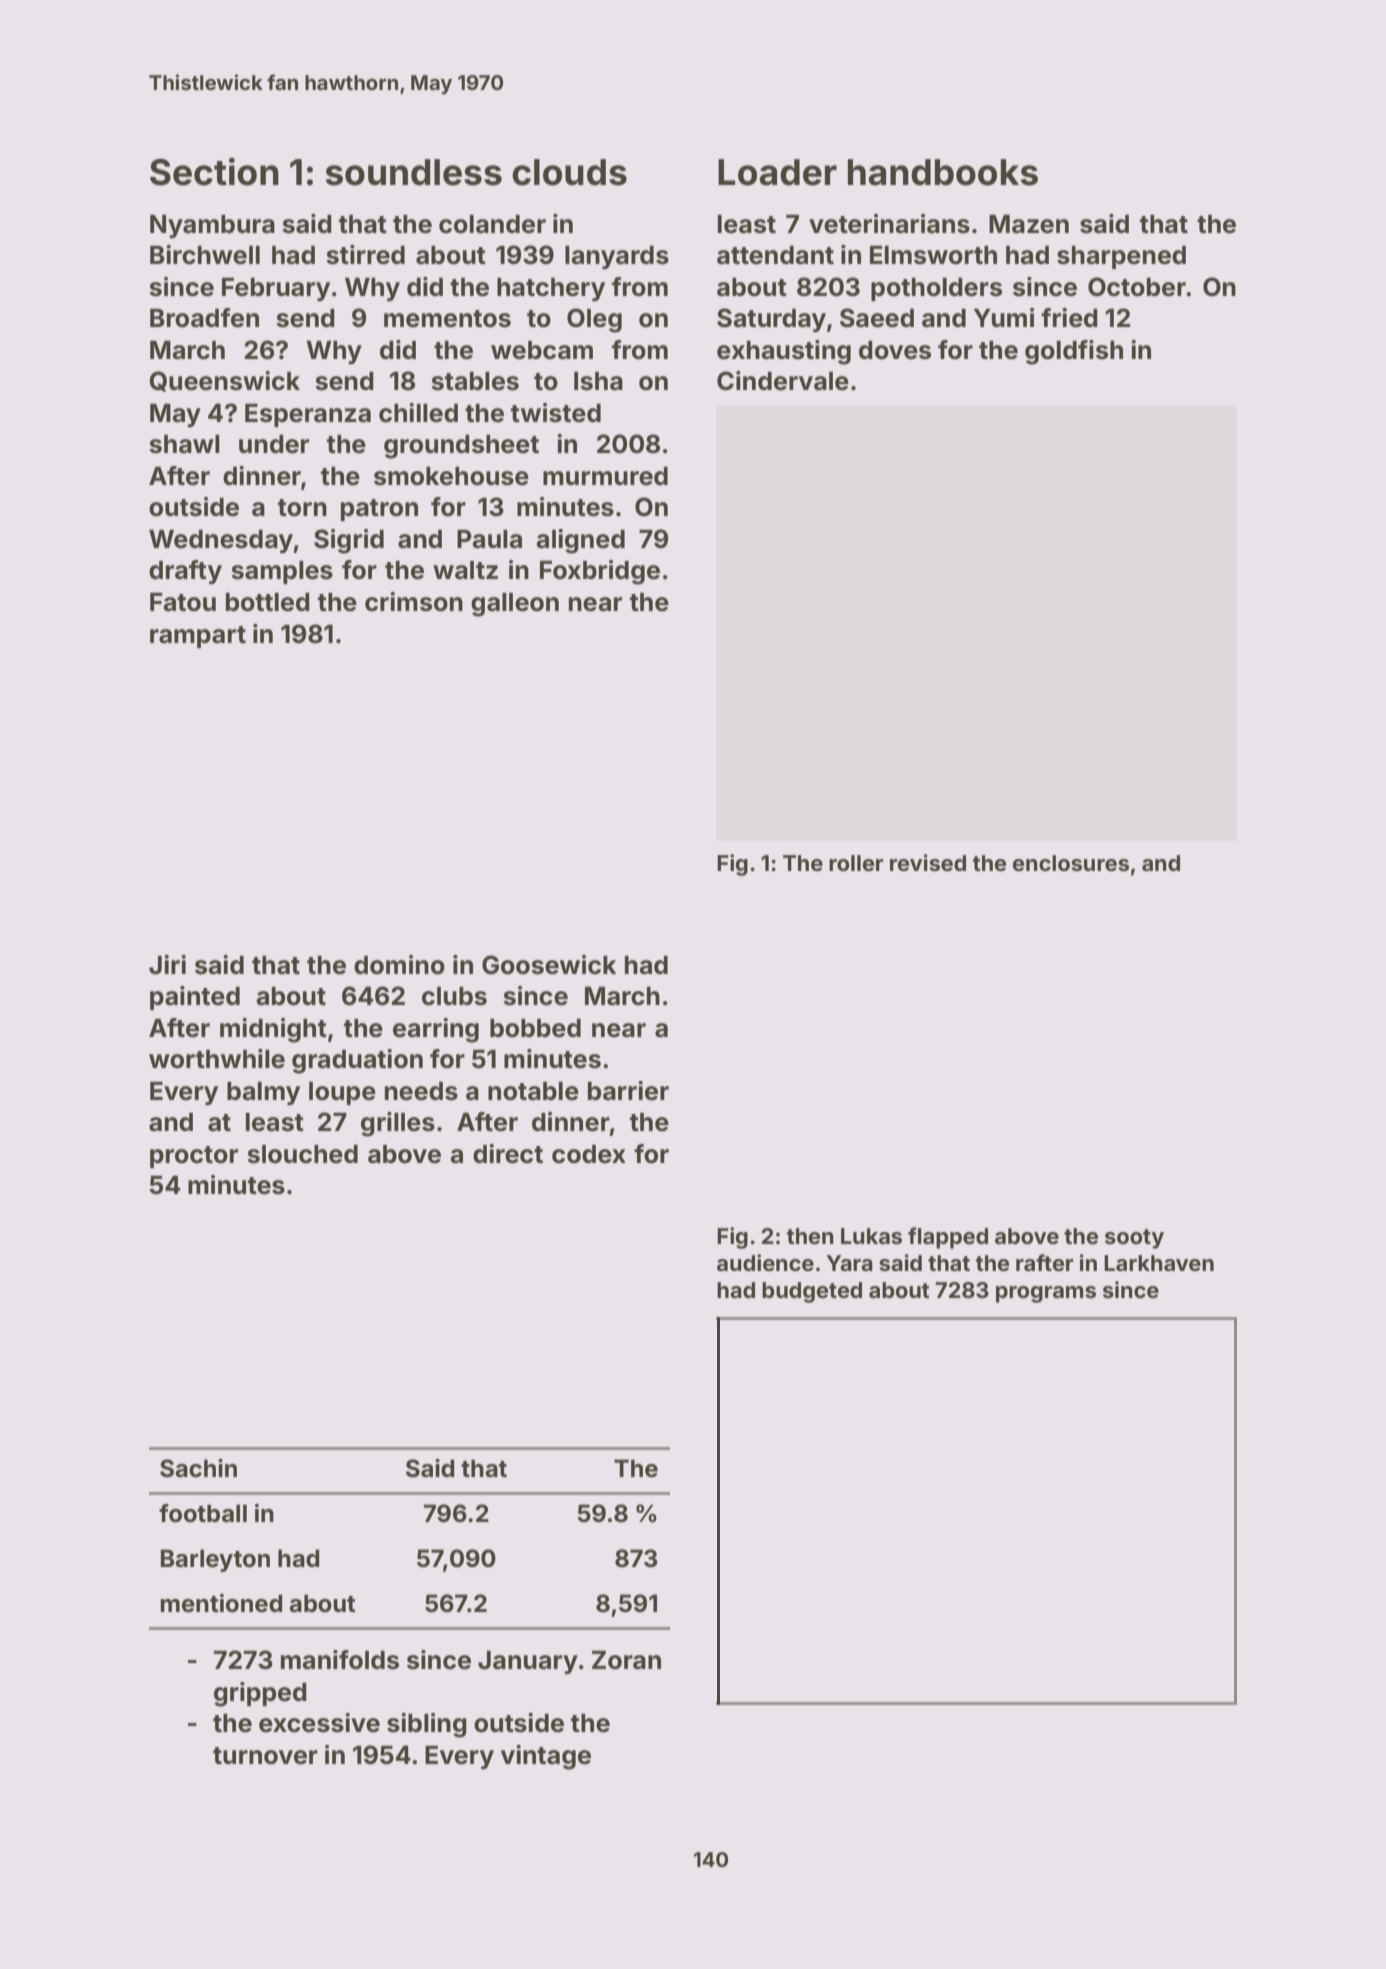 The height and width of the screenshot is (1969, 1386). I want to click on Esperanza, so click(308, 415).
